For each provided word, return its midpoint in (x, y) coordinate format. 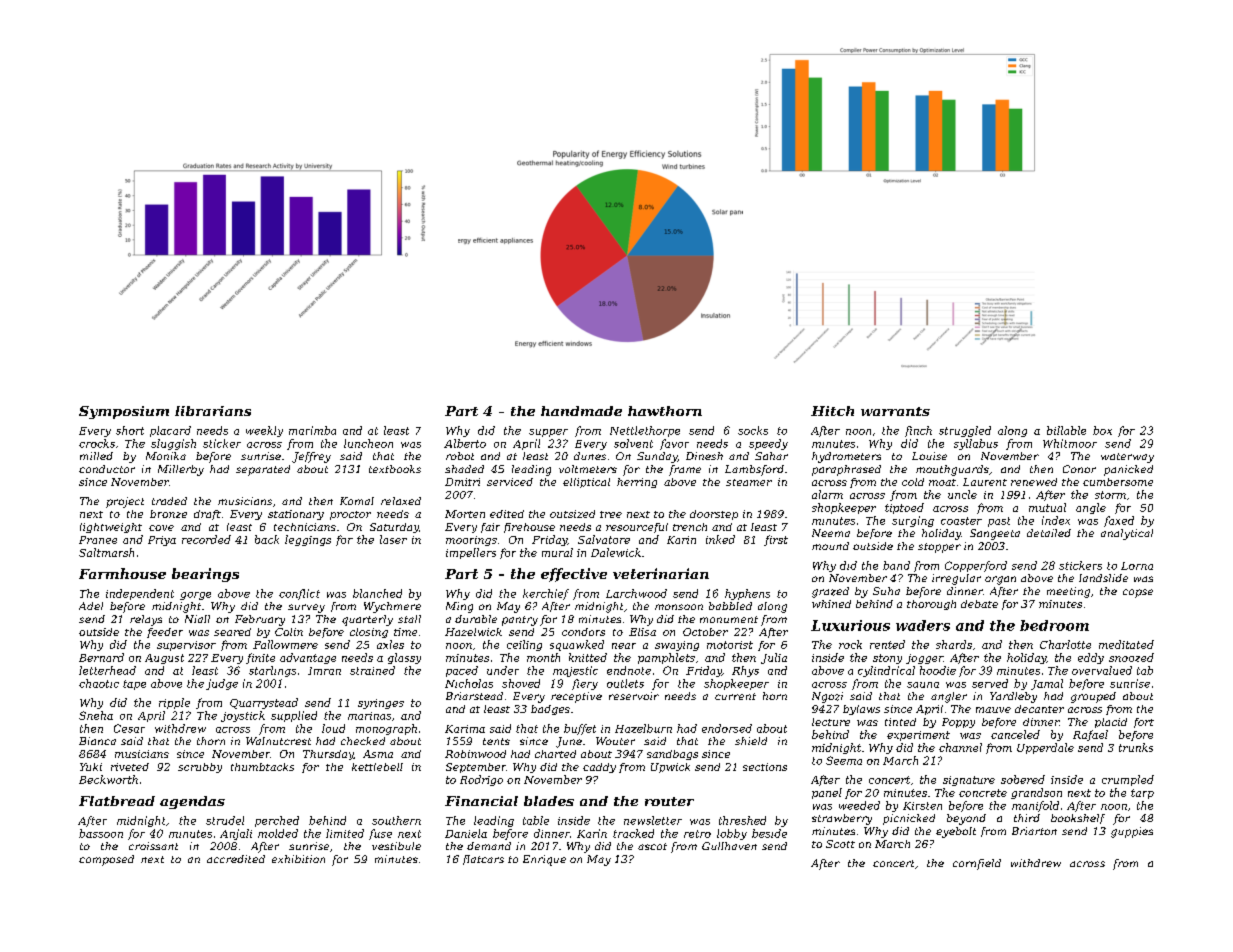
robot (460, 456)
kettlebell (377, 767)
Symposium (124, 412)
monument (729, 619)
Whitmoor (1070, 443)
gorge (195, 596)
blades (549, 801)
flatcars (483, 860)
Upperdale (1045, 748)
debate (979, 604)
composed (106, 860)
